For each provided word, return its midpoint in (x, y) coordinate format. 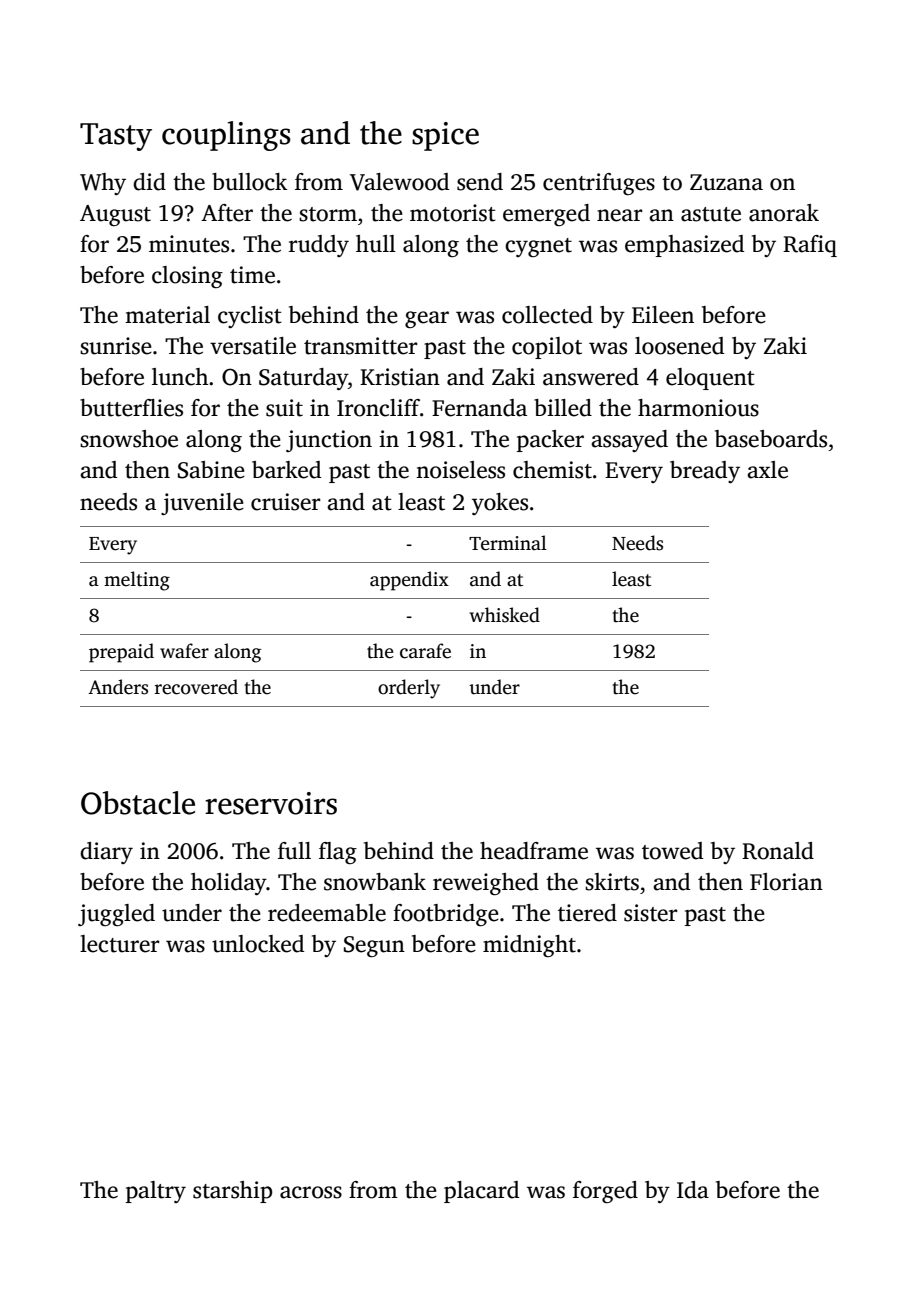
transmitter (360, 346)
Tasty (116, 137)
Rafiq (810, 246)
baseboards (771, 439)
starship (232, 1192)
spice (445, 136)
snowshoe (129, 439)
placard (481, 1192)
